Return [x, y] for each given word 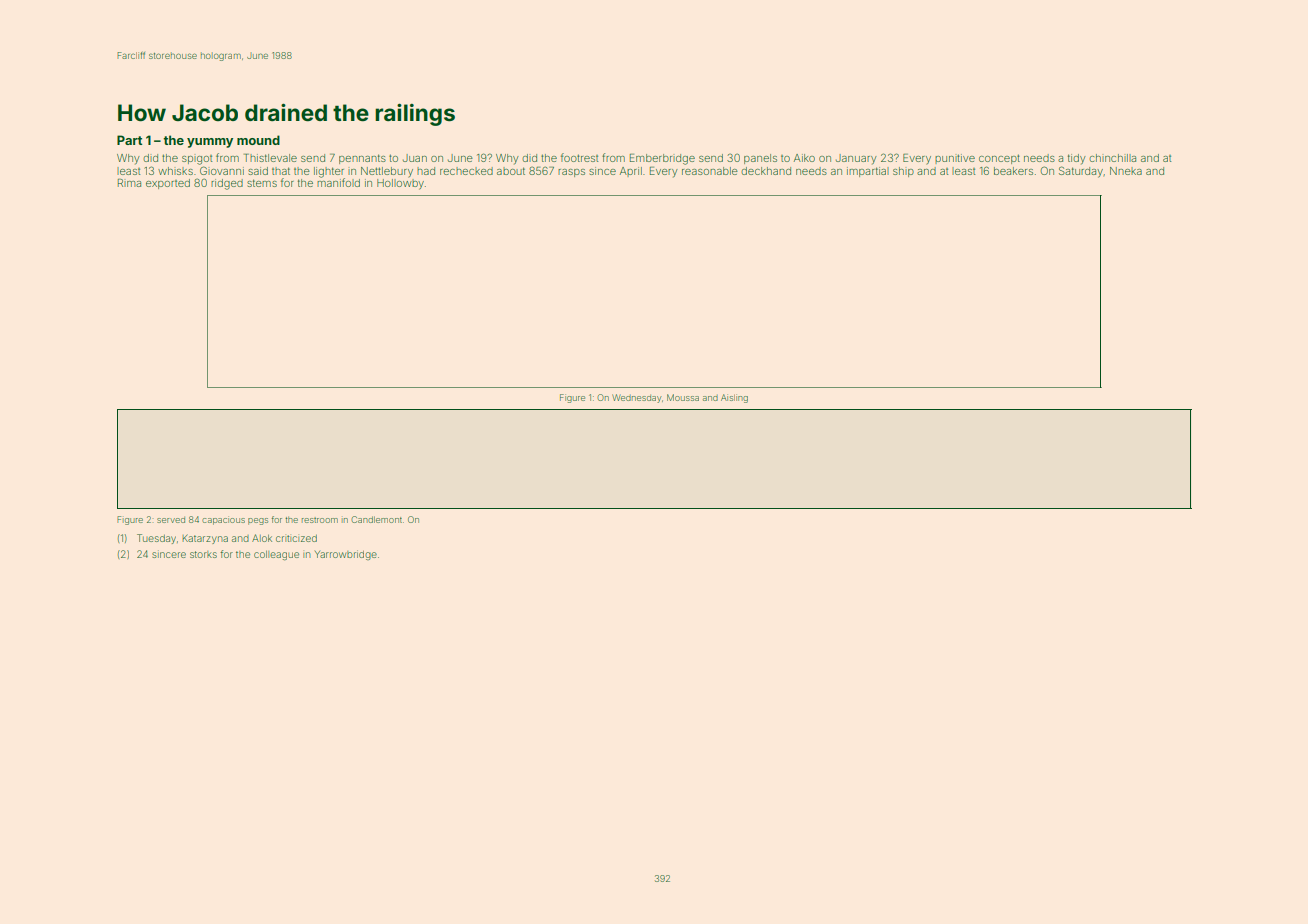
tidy [1077, 159]
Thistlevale [270, 158]
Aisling [734, 398]
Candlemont [377, 519]
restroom [320, 520]
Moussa [683, 397]
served [171, 520]
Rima [129, 183]
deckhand [766, 171]
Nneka [1126, 171]
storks [203, 554]
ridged [227, 184]
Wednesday [637, 398]
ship [903, 172]
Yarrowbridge [346, 555]
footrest [579, 157]
